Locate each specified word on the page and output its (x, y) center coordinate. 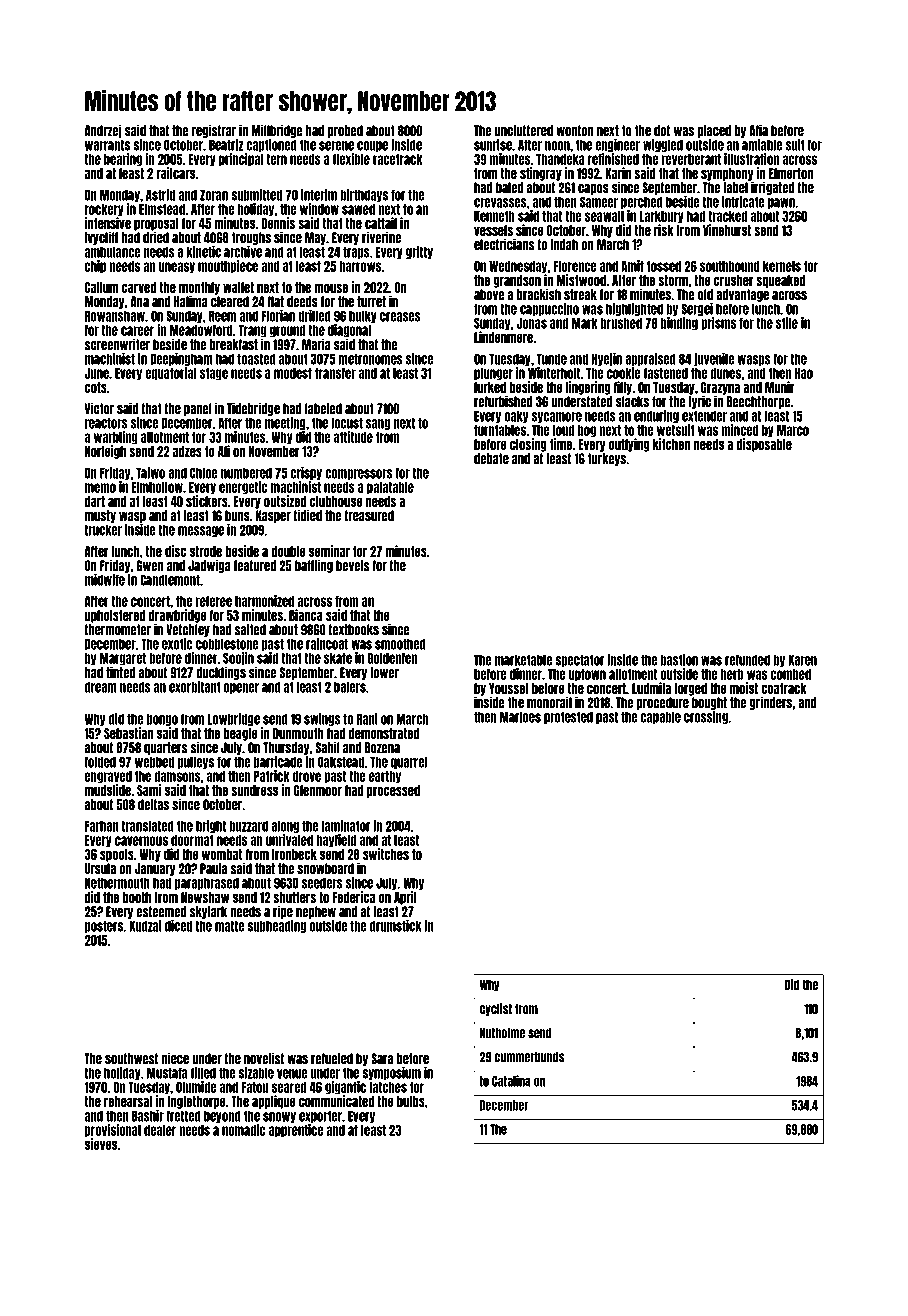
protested (568, 717)
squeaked (780, 281)
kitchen (671, 444)
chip (95, 267)
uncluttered (524, 131)
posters (104, 926)
